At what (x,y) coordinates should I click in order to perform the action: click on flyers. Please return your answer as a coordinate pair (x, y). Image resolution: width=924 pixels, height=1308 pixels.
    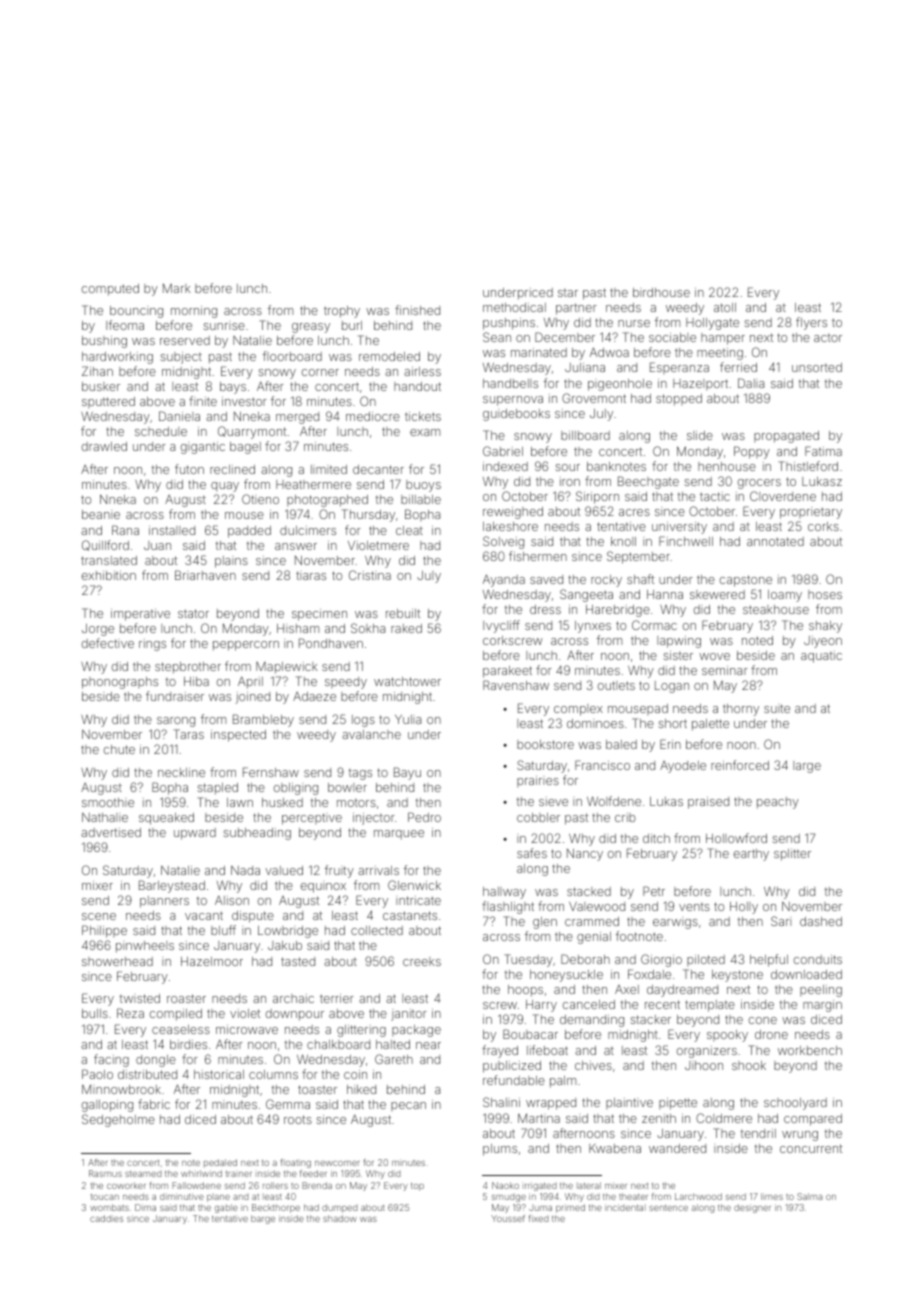
    Looking at the image, I should click on (811, 323).
